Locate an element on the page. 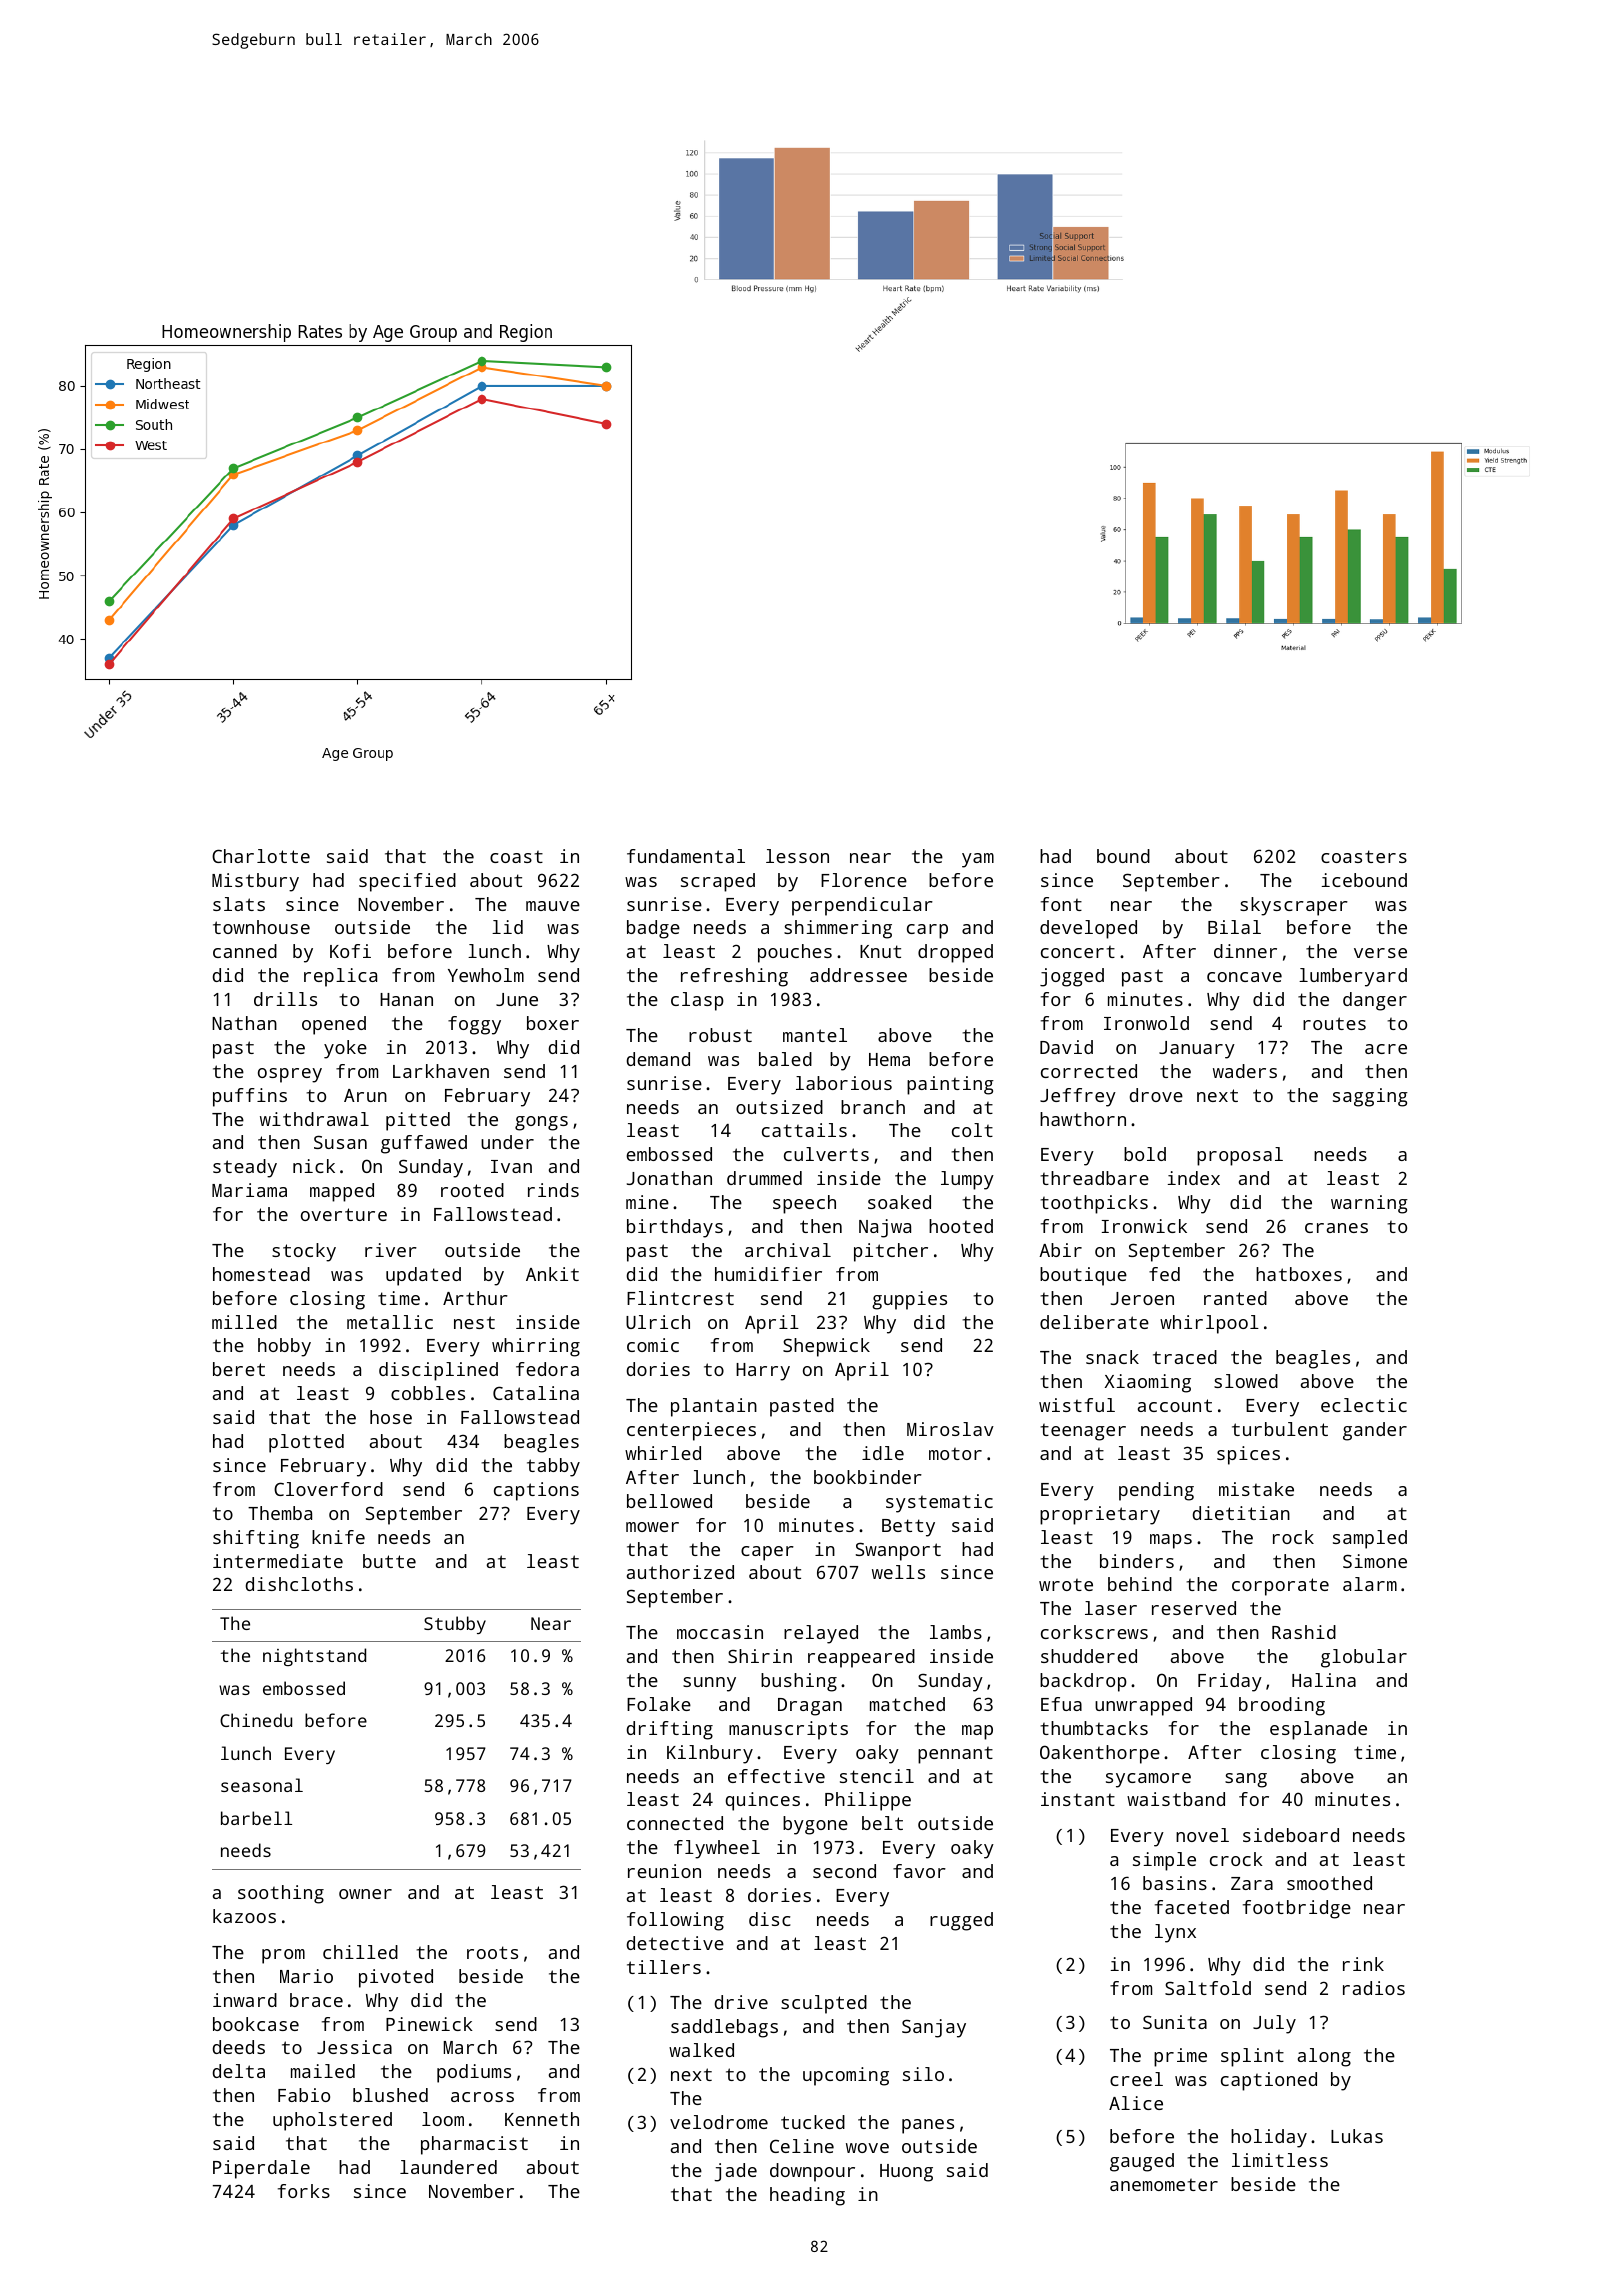 Image resolution: width=1620 pixels, height=2292 pixels. Catalina is located at coordinates (536, 1393).
